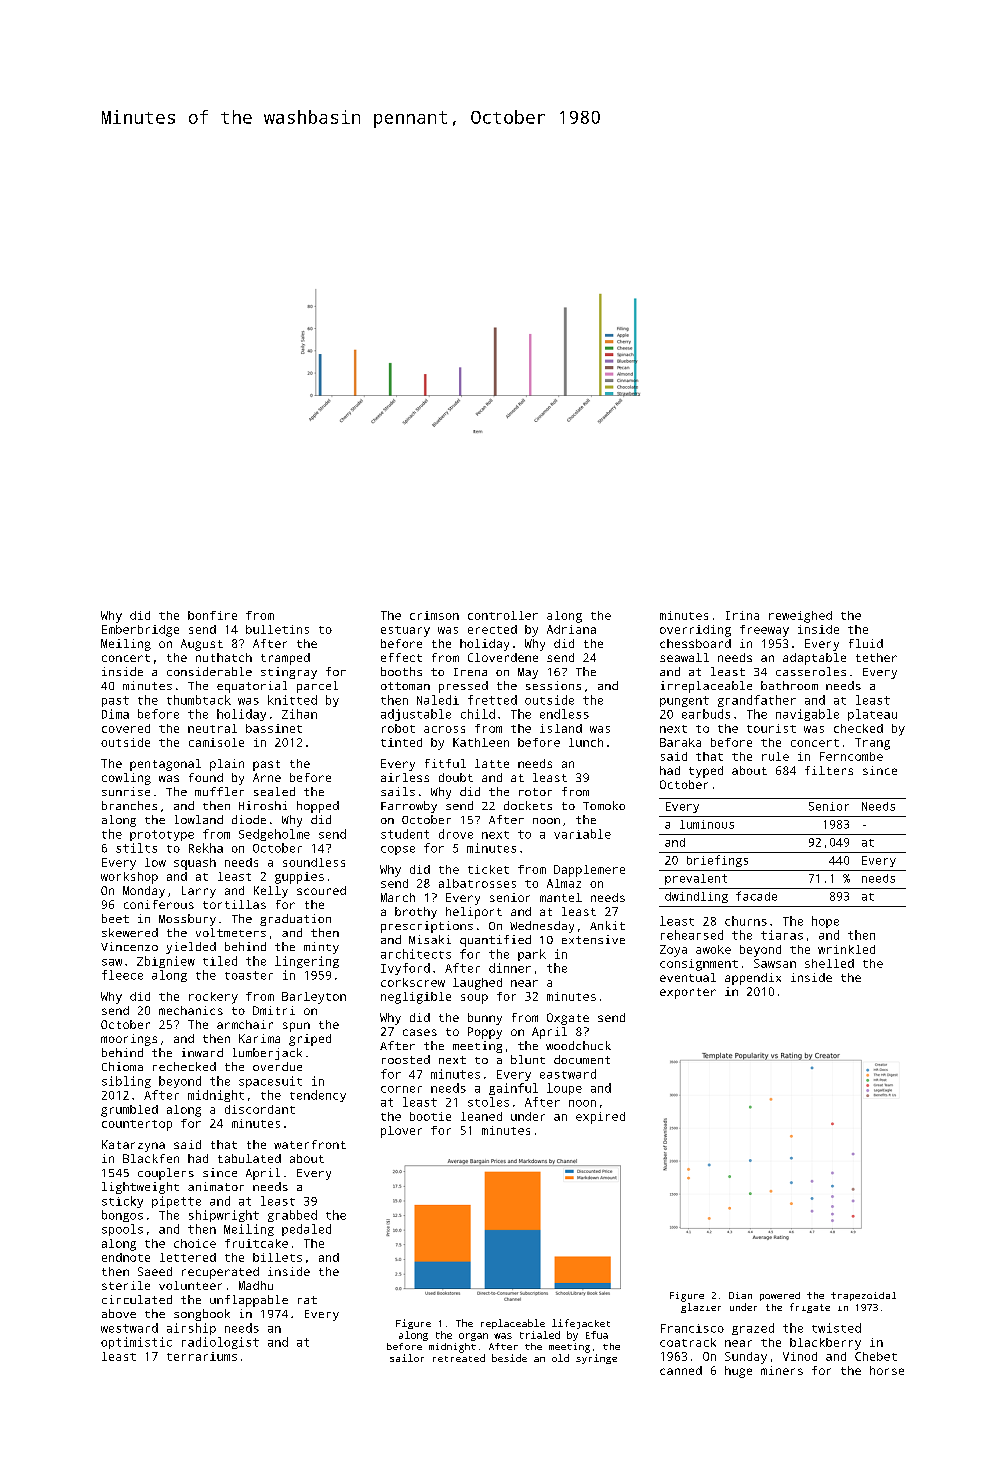 The height and width of the image is (1459, 1007). What do you see at coordinates (406, 1059) in the image?
I see `roosted` at bounding box center [406, 1059].
